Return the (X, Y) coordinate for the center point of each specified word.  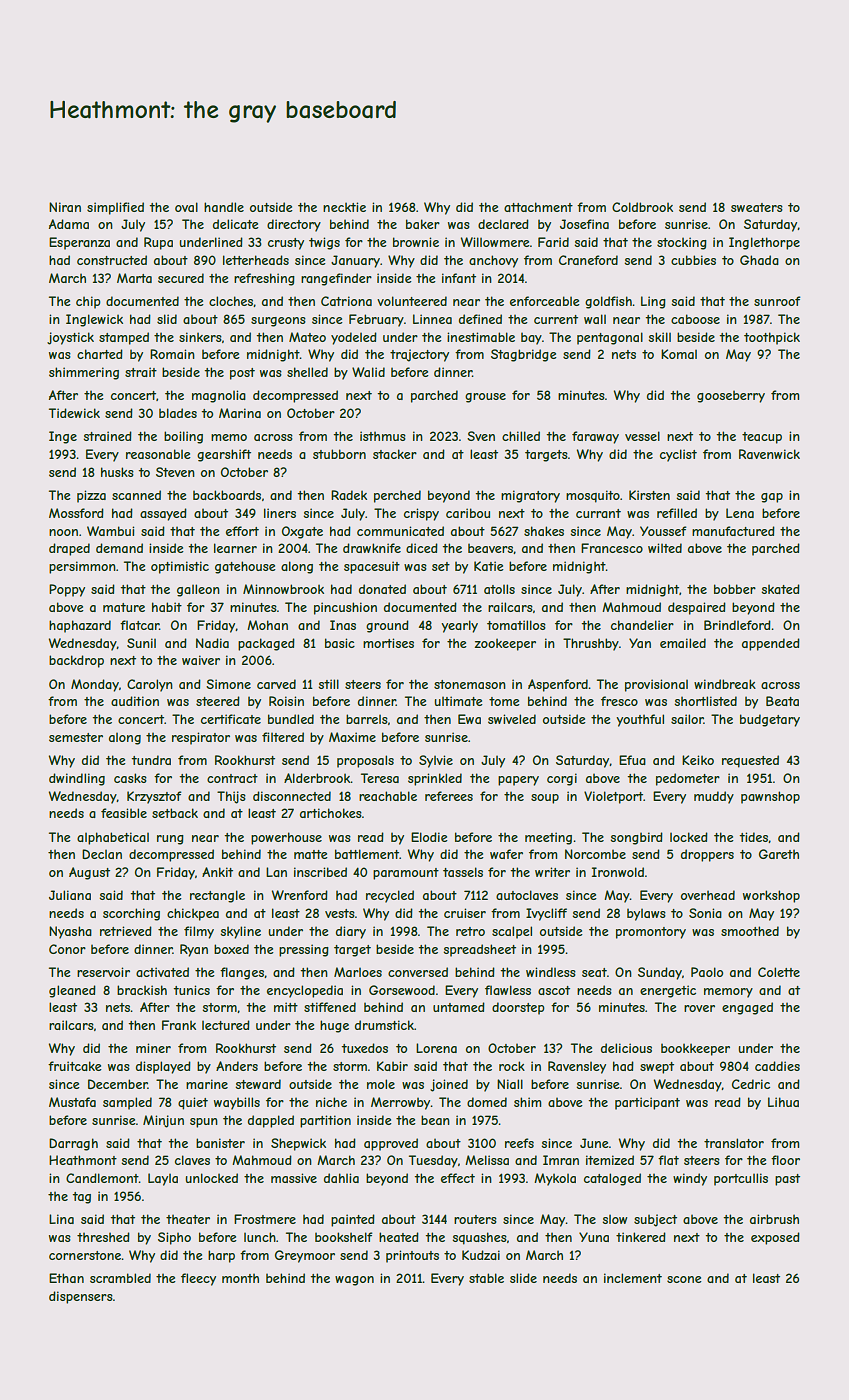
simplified (115, 208)
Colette (779, 972)
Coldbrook (642, 207)
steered (218, 701)
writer (552, 872)
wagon (354, 1281)
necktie (344, 207)
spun (204, 1123)
